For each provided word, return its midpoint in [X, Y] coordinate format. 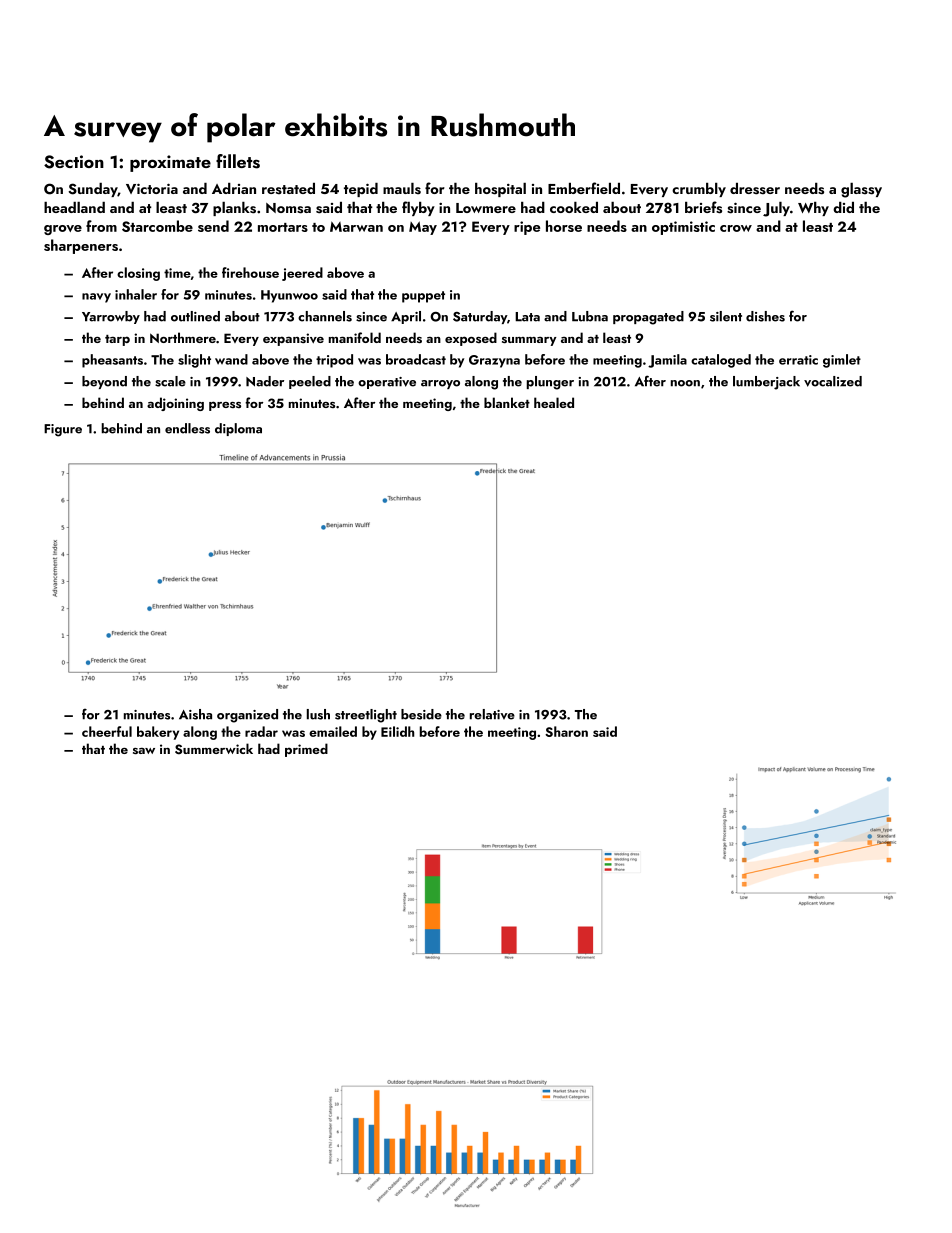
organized [247, 716]
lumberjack [766, 383]
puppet [423, 297]
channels [325, 316]
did [843, 207]
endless [187, 428]
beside [421, 714]
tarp [117, 340]
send [213, 226]
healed [554, 402]
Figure [63, 430]
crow [736, 228]
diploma [238, 429]
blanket [507, 402]
